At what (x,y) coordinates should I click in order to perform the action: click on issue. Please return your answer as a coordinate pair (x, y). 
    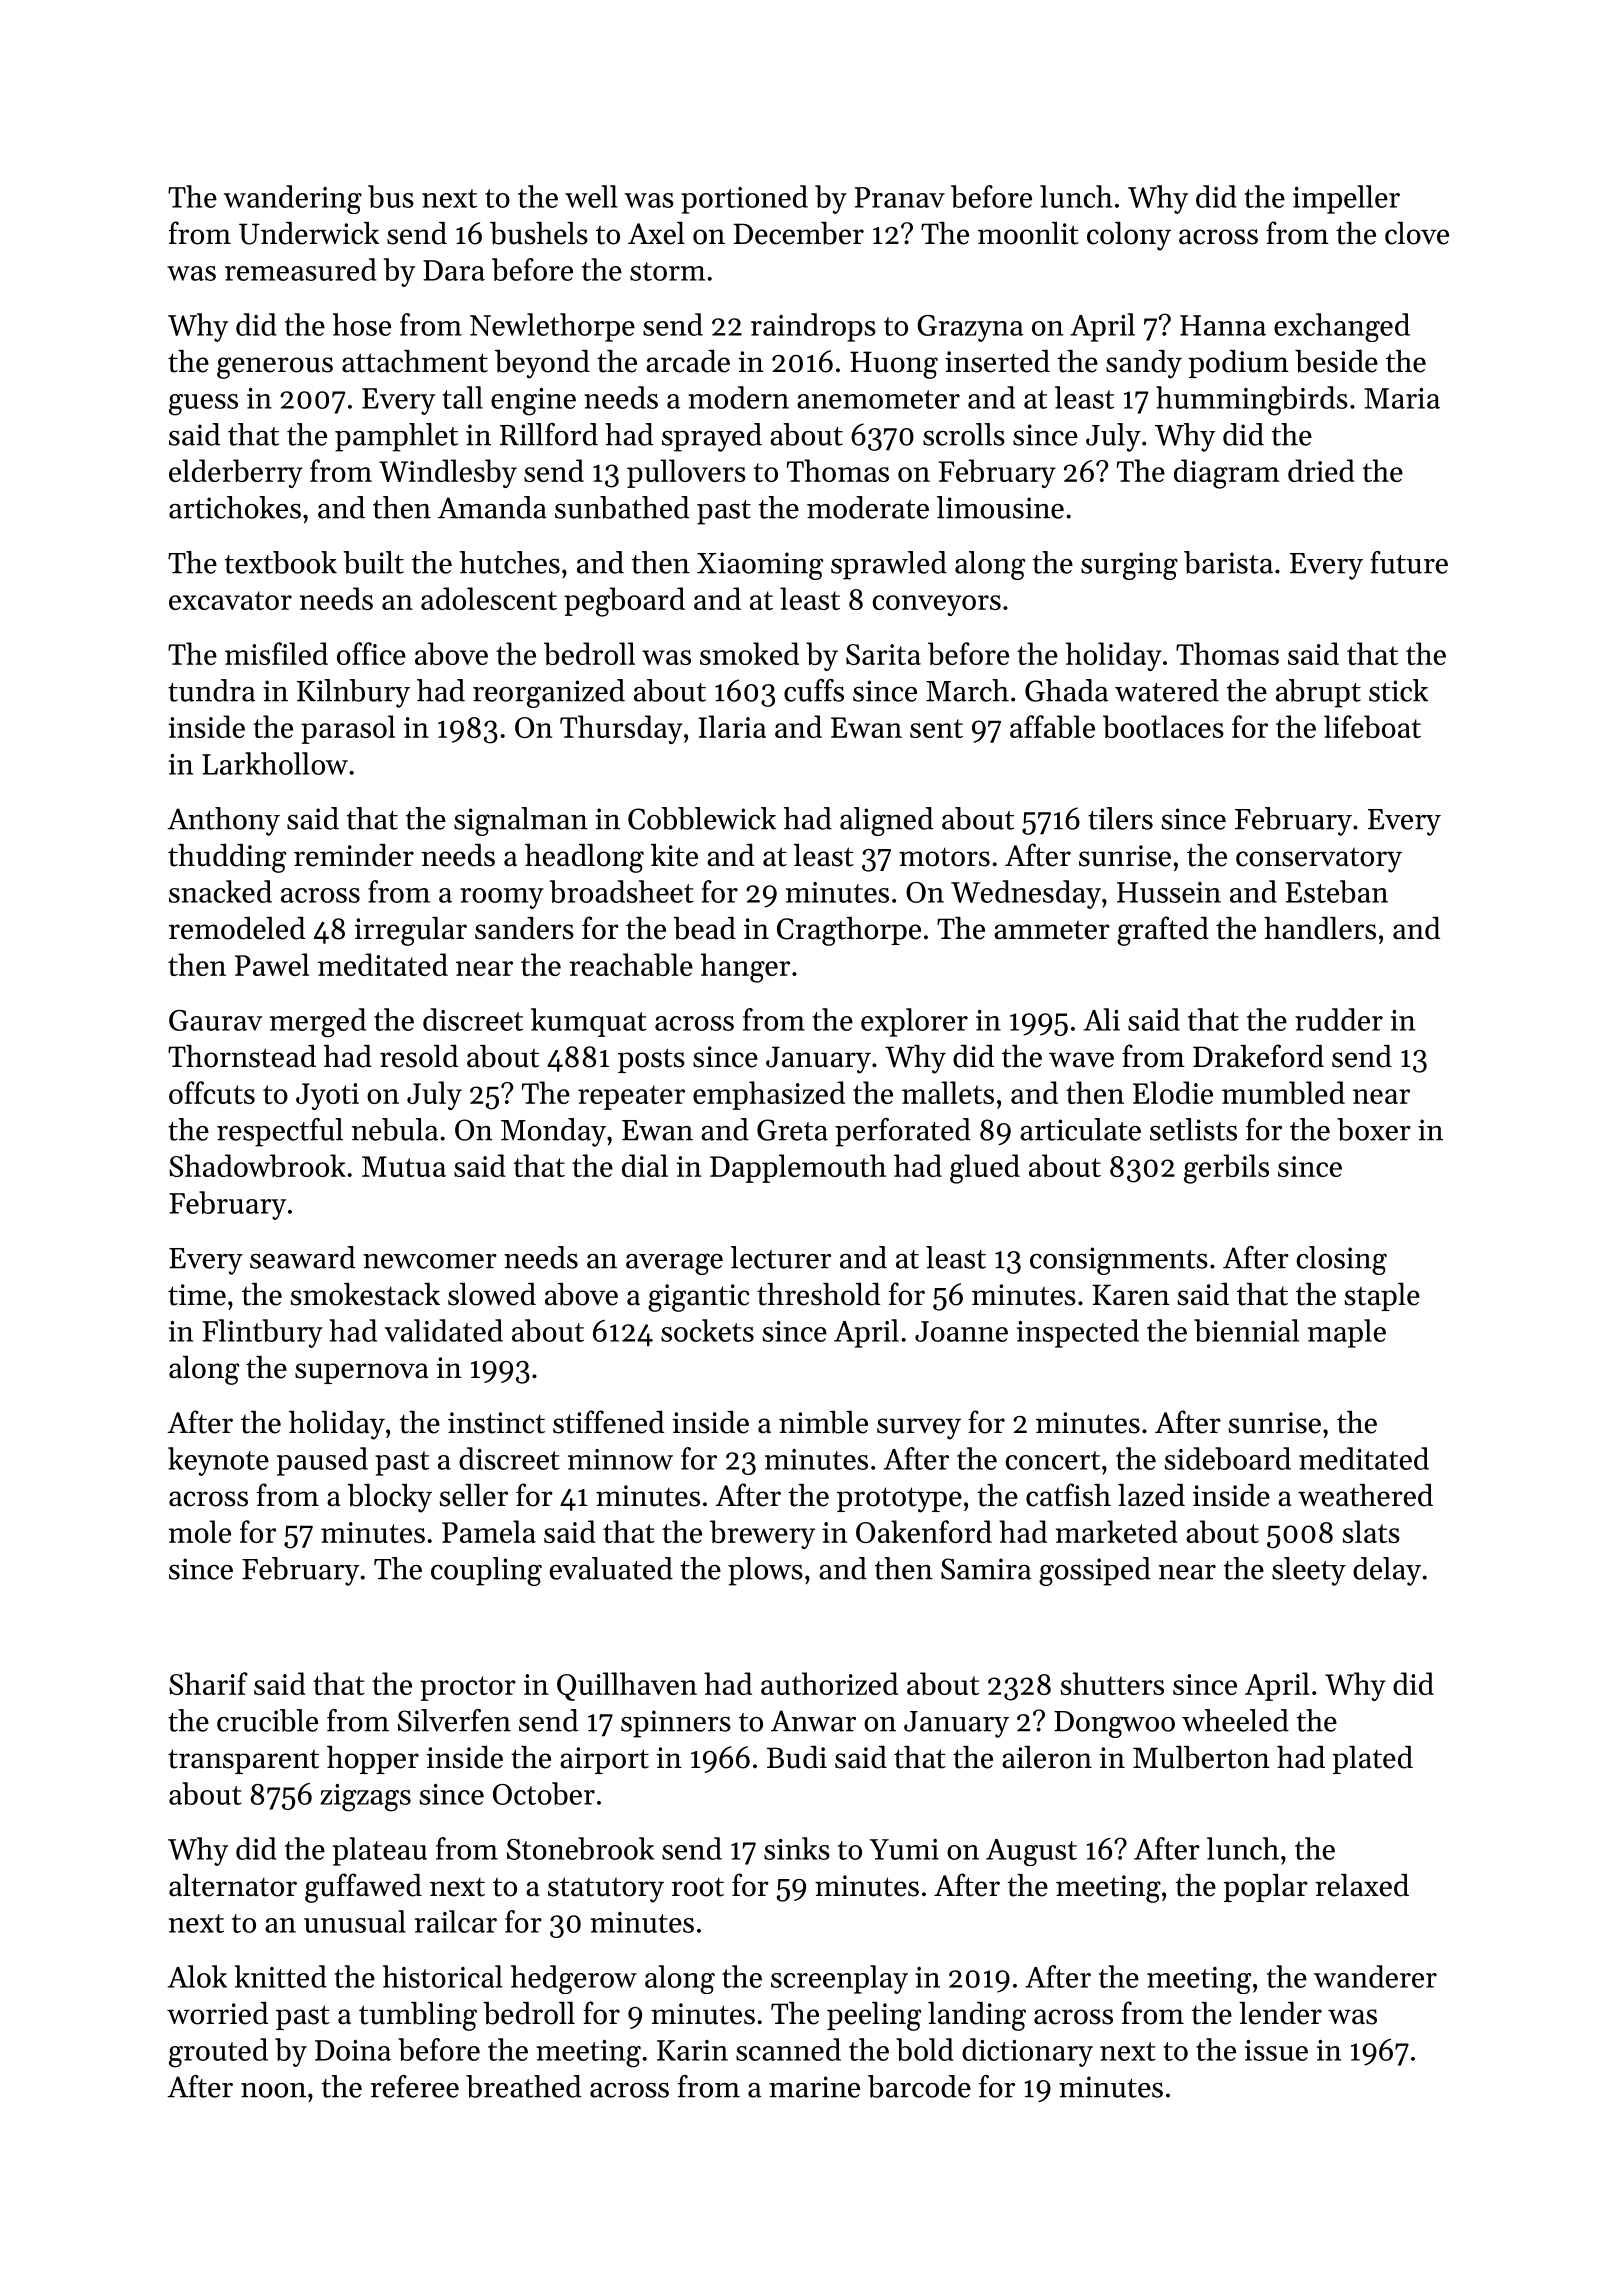
    Looking at the image, I should click on (1276, 2050).
